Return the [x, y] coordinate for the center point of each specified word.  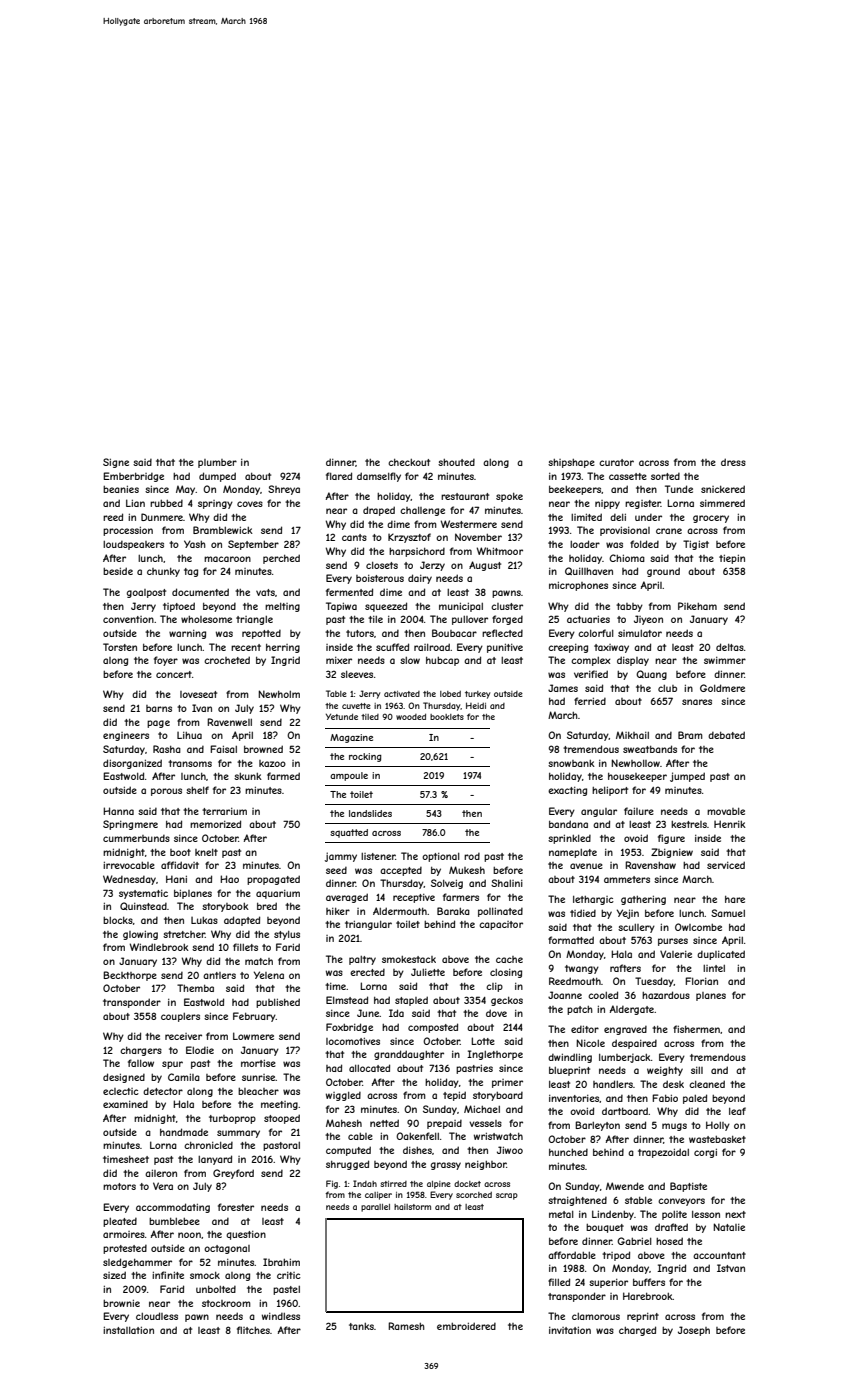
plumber [217, 463]
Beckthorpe [130, 976]
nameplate [573, 853]
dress [733, 462]
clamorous [596, 1316]
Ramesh [406, 1326]
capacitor [501, 925]
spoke [509, 497]
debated [726, 735]
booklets [447, 717]
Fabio [665, 1098]
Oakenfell [417, 1136]
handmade [184, 1132]
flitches [253, 1330]
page [158, 724]
